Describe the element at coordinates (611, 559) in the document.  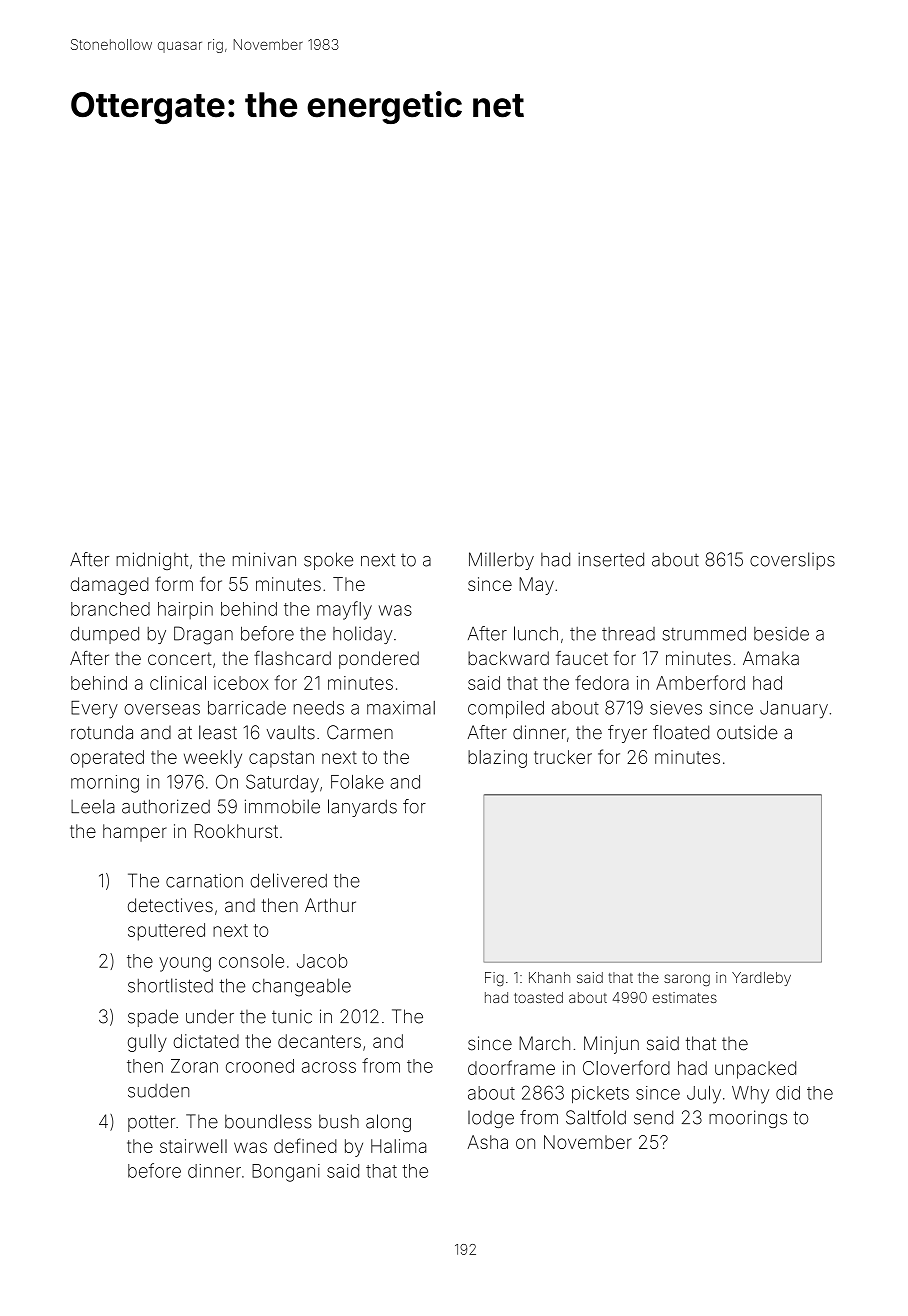
I see `inserted` at that location.
